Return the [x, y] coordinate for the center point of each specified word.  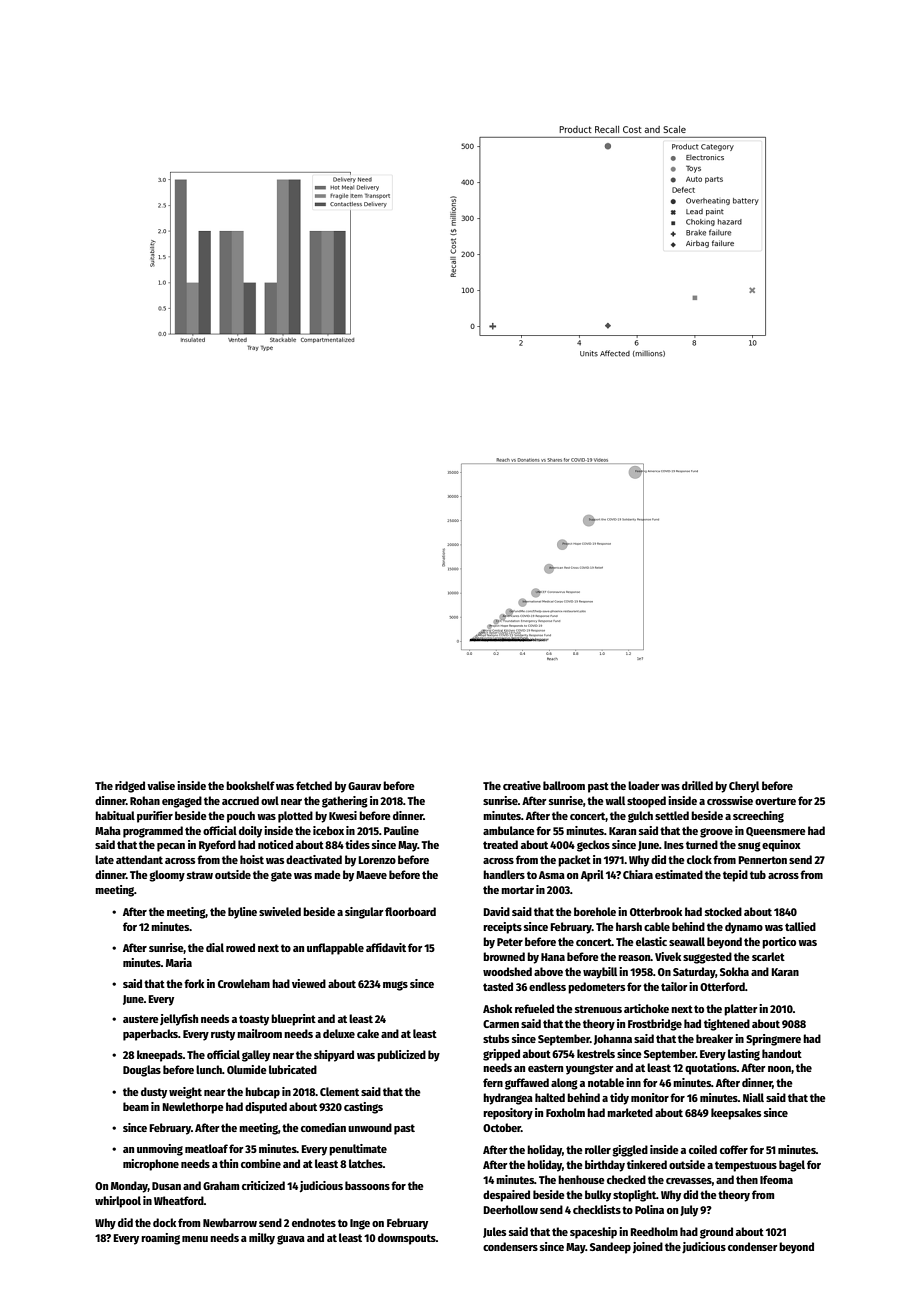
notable [606, 1082]
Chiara [638, 874]
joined [648, 1248]
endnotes [314, 1222]
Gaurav [364, 786]
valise [161, 785]
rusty [223, 1035]
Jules [494, 1232]
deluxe [339, 1033]
